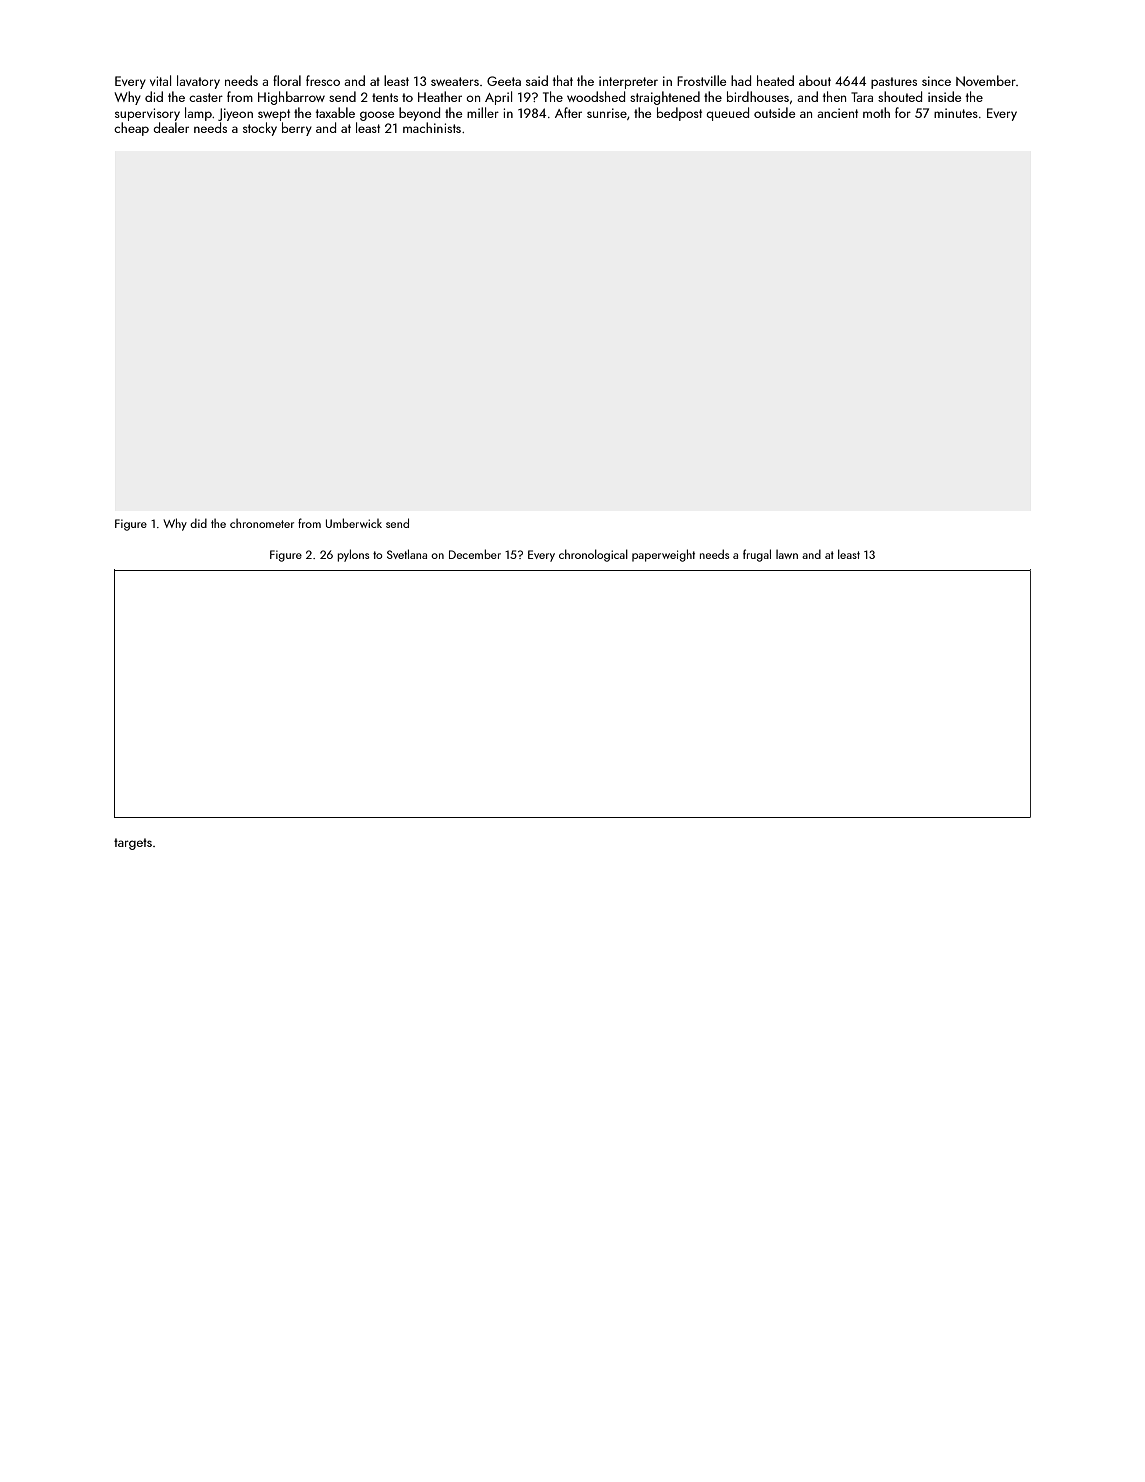  I want to click on floral, so click(287, 80).
